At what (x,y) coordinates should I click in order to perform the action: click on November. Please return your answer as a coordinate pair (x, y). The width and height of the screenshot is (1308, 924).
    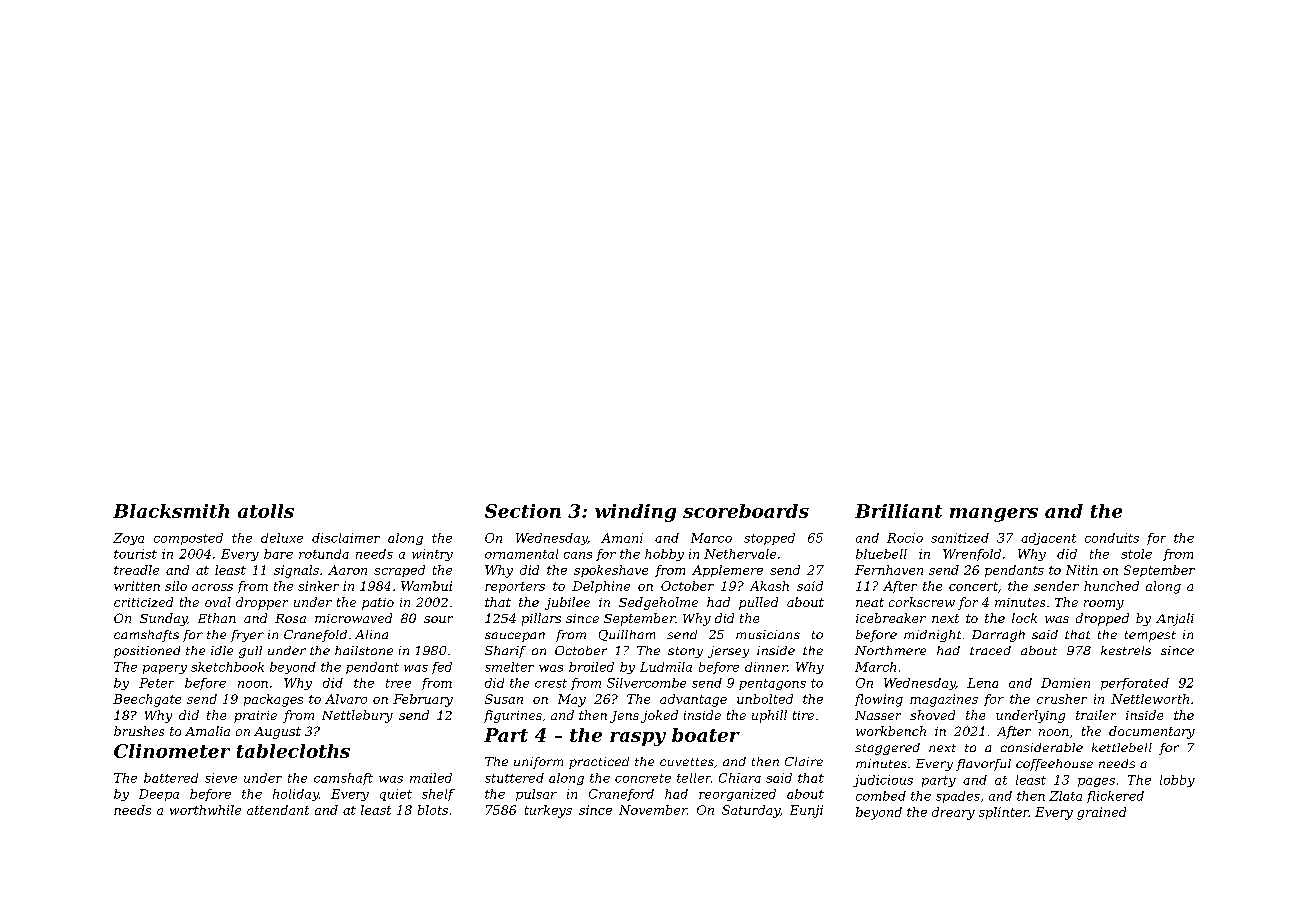
    Looking at the image, I should click on (653, 810).
